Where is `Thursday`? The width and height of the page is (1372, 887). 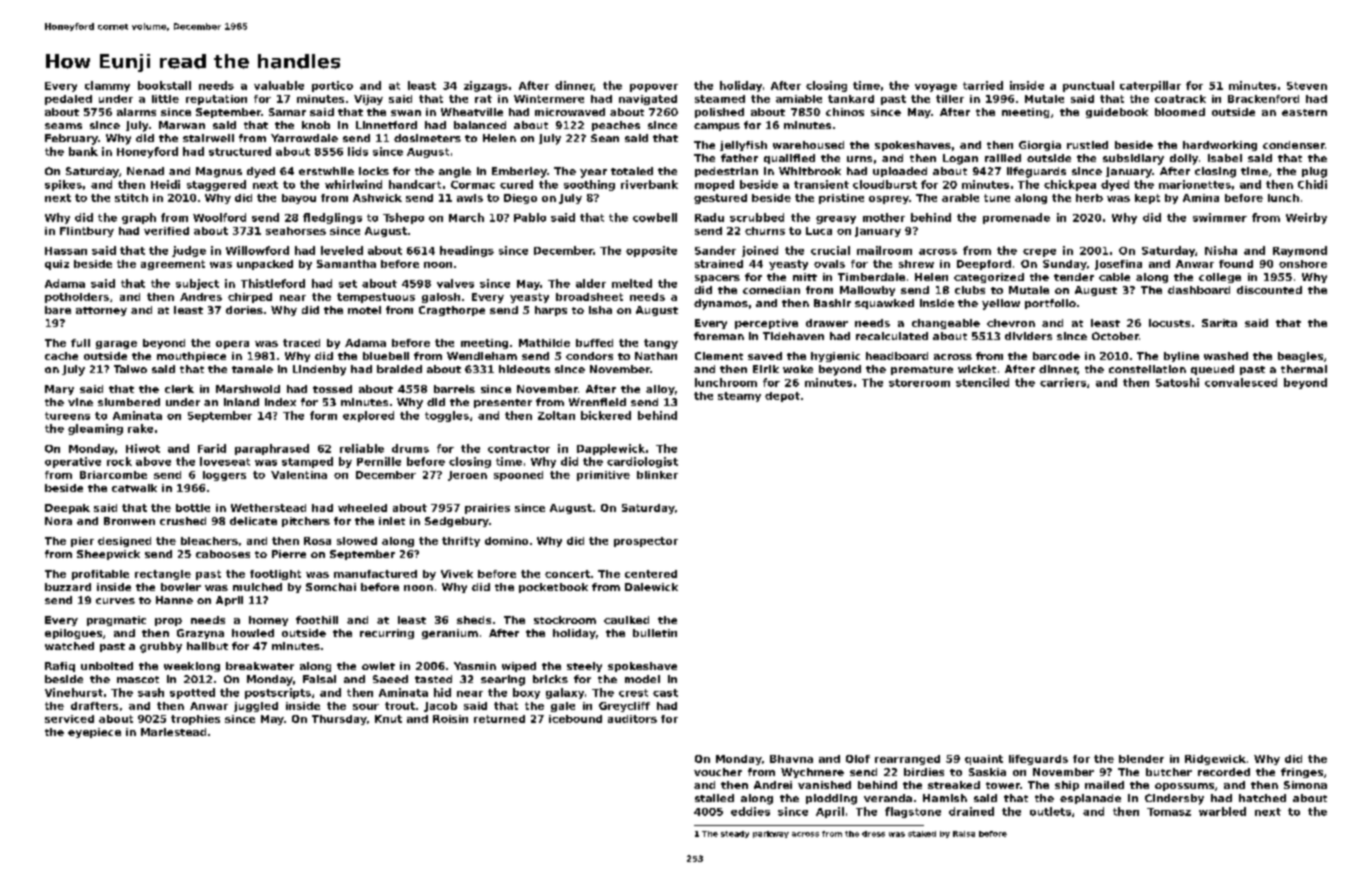
Thursday is located at coordinates (339, 720).
